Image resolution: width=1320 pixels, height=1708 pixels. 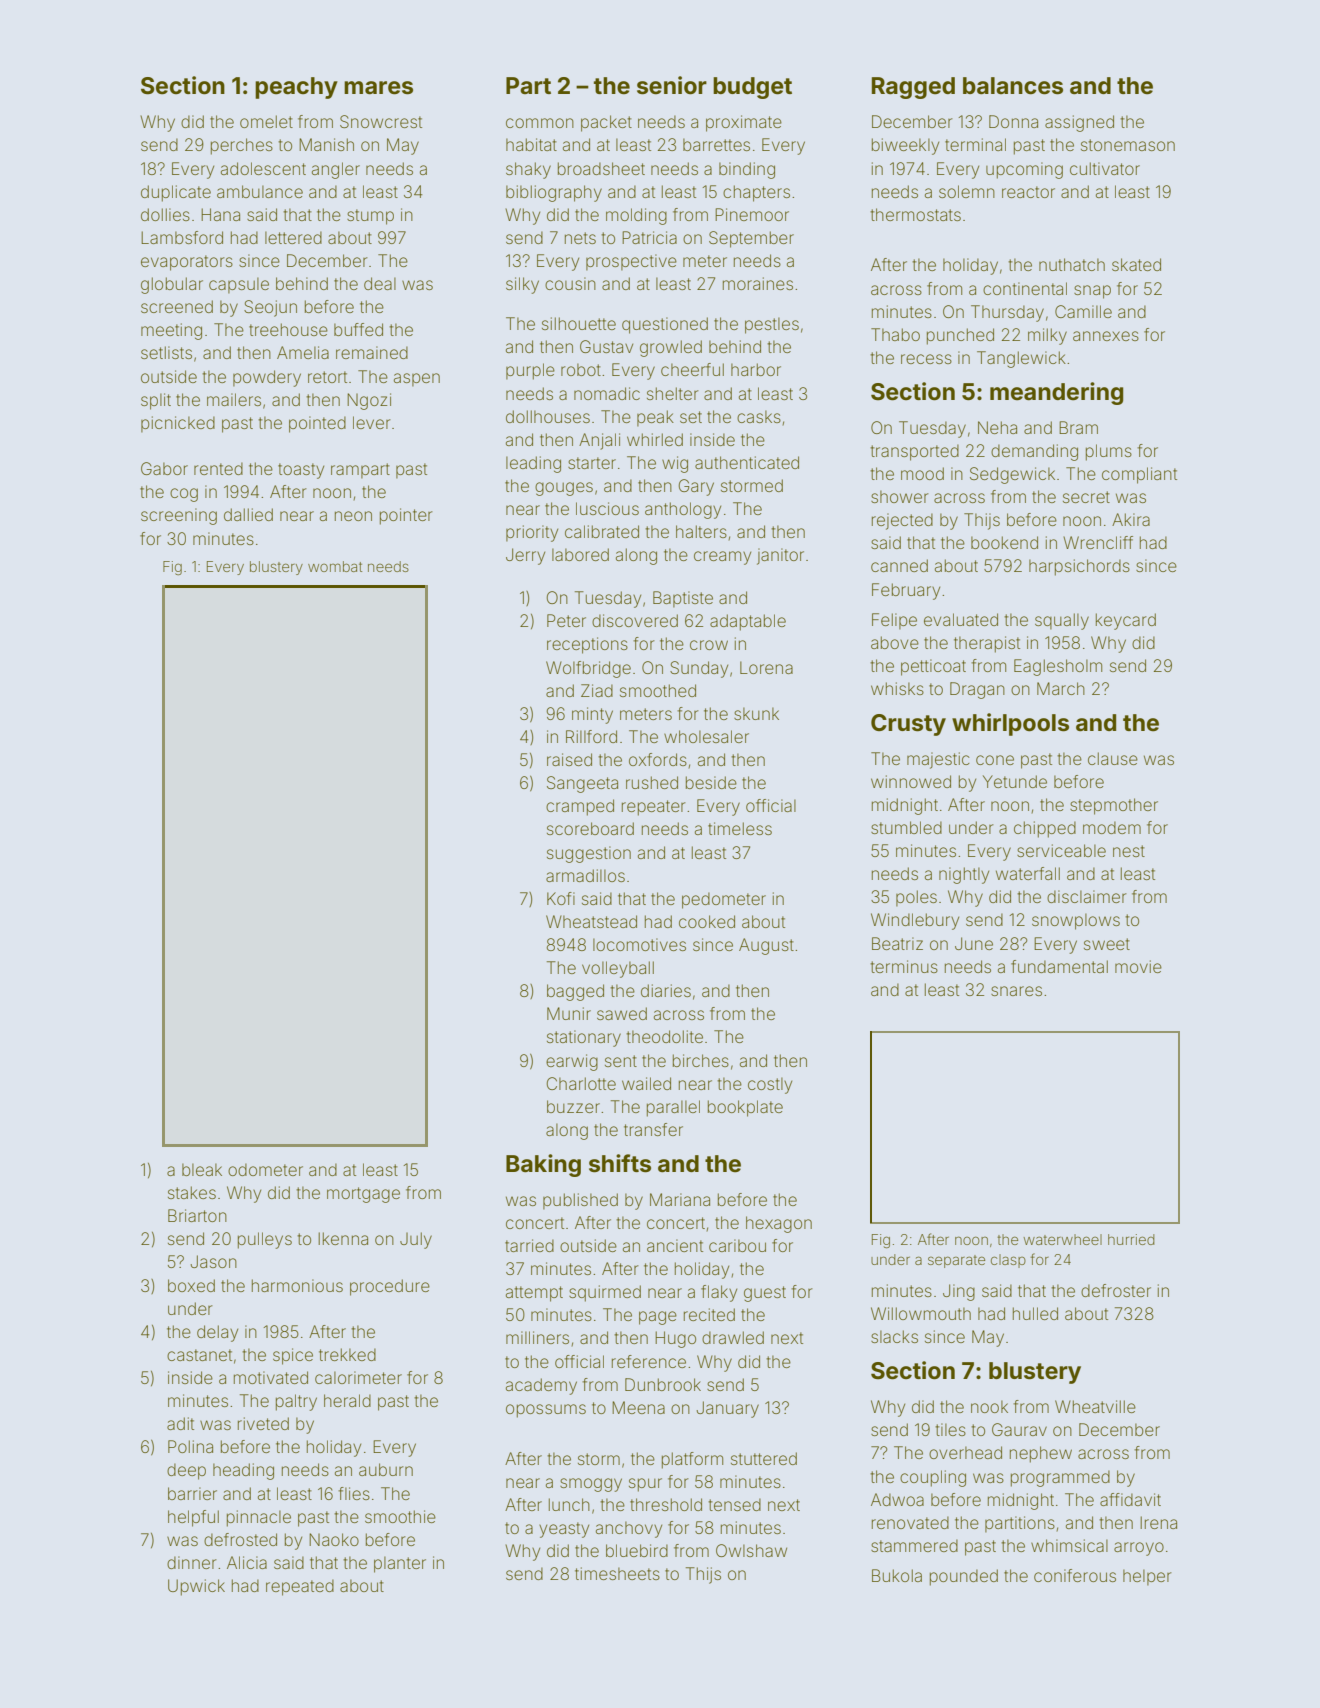 I want to click on omelet, so click(x=266, y=121).
